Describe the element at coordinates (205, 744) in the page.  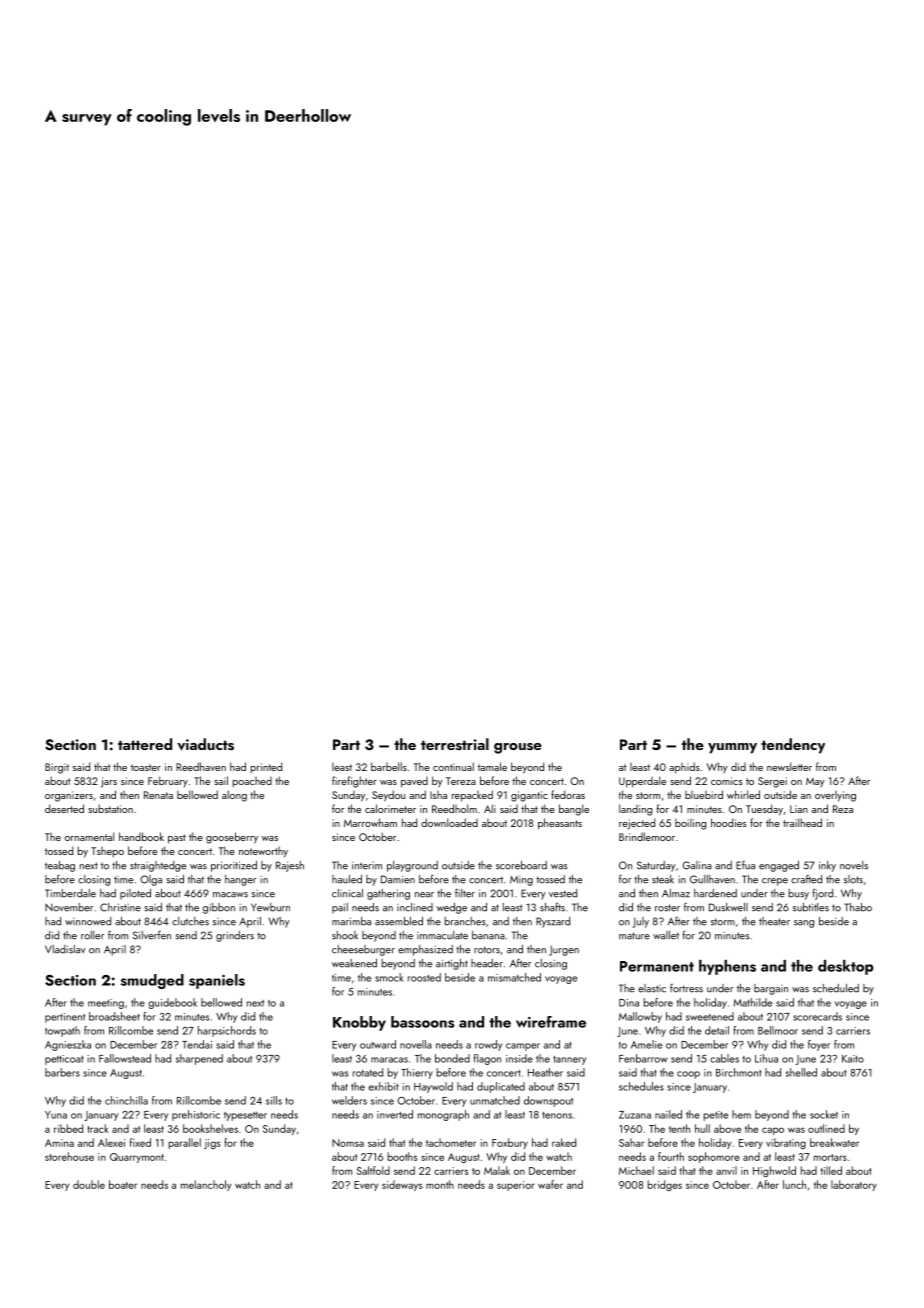
I see `viaducts` at that location.
